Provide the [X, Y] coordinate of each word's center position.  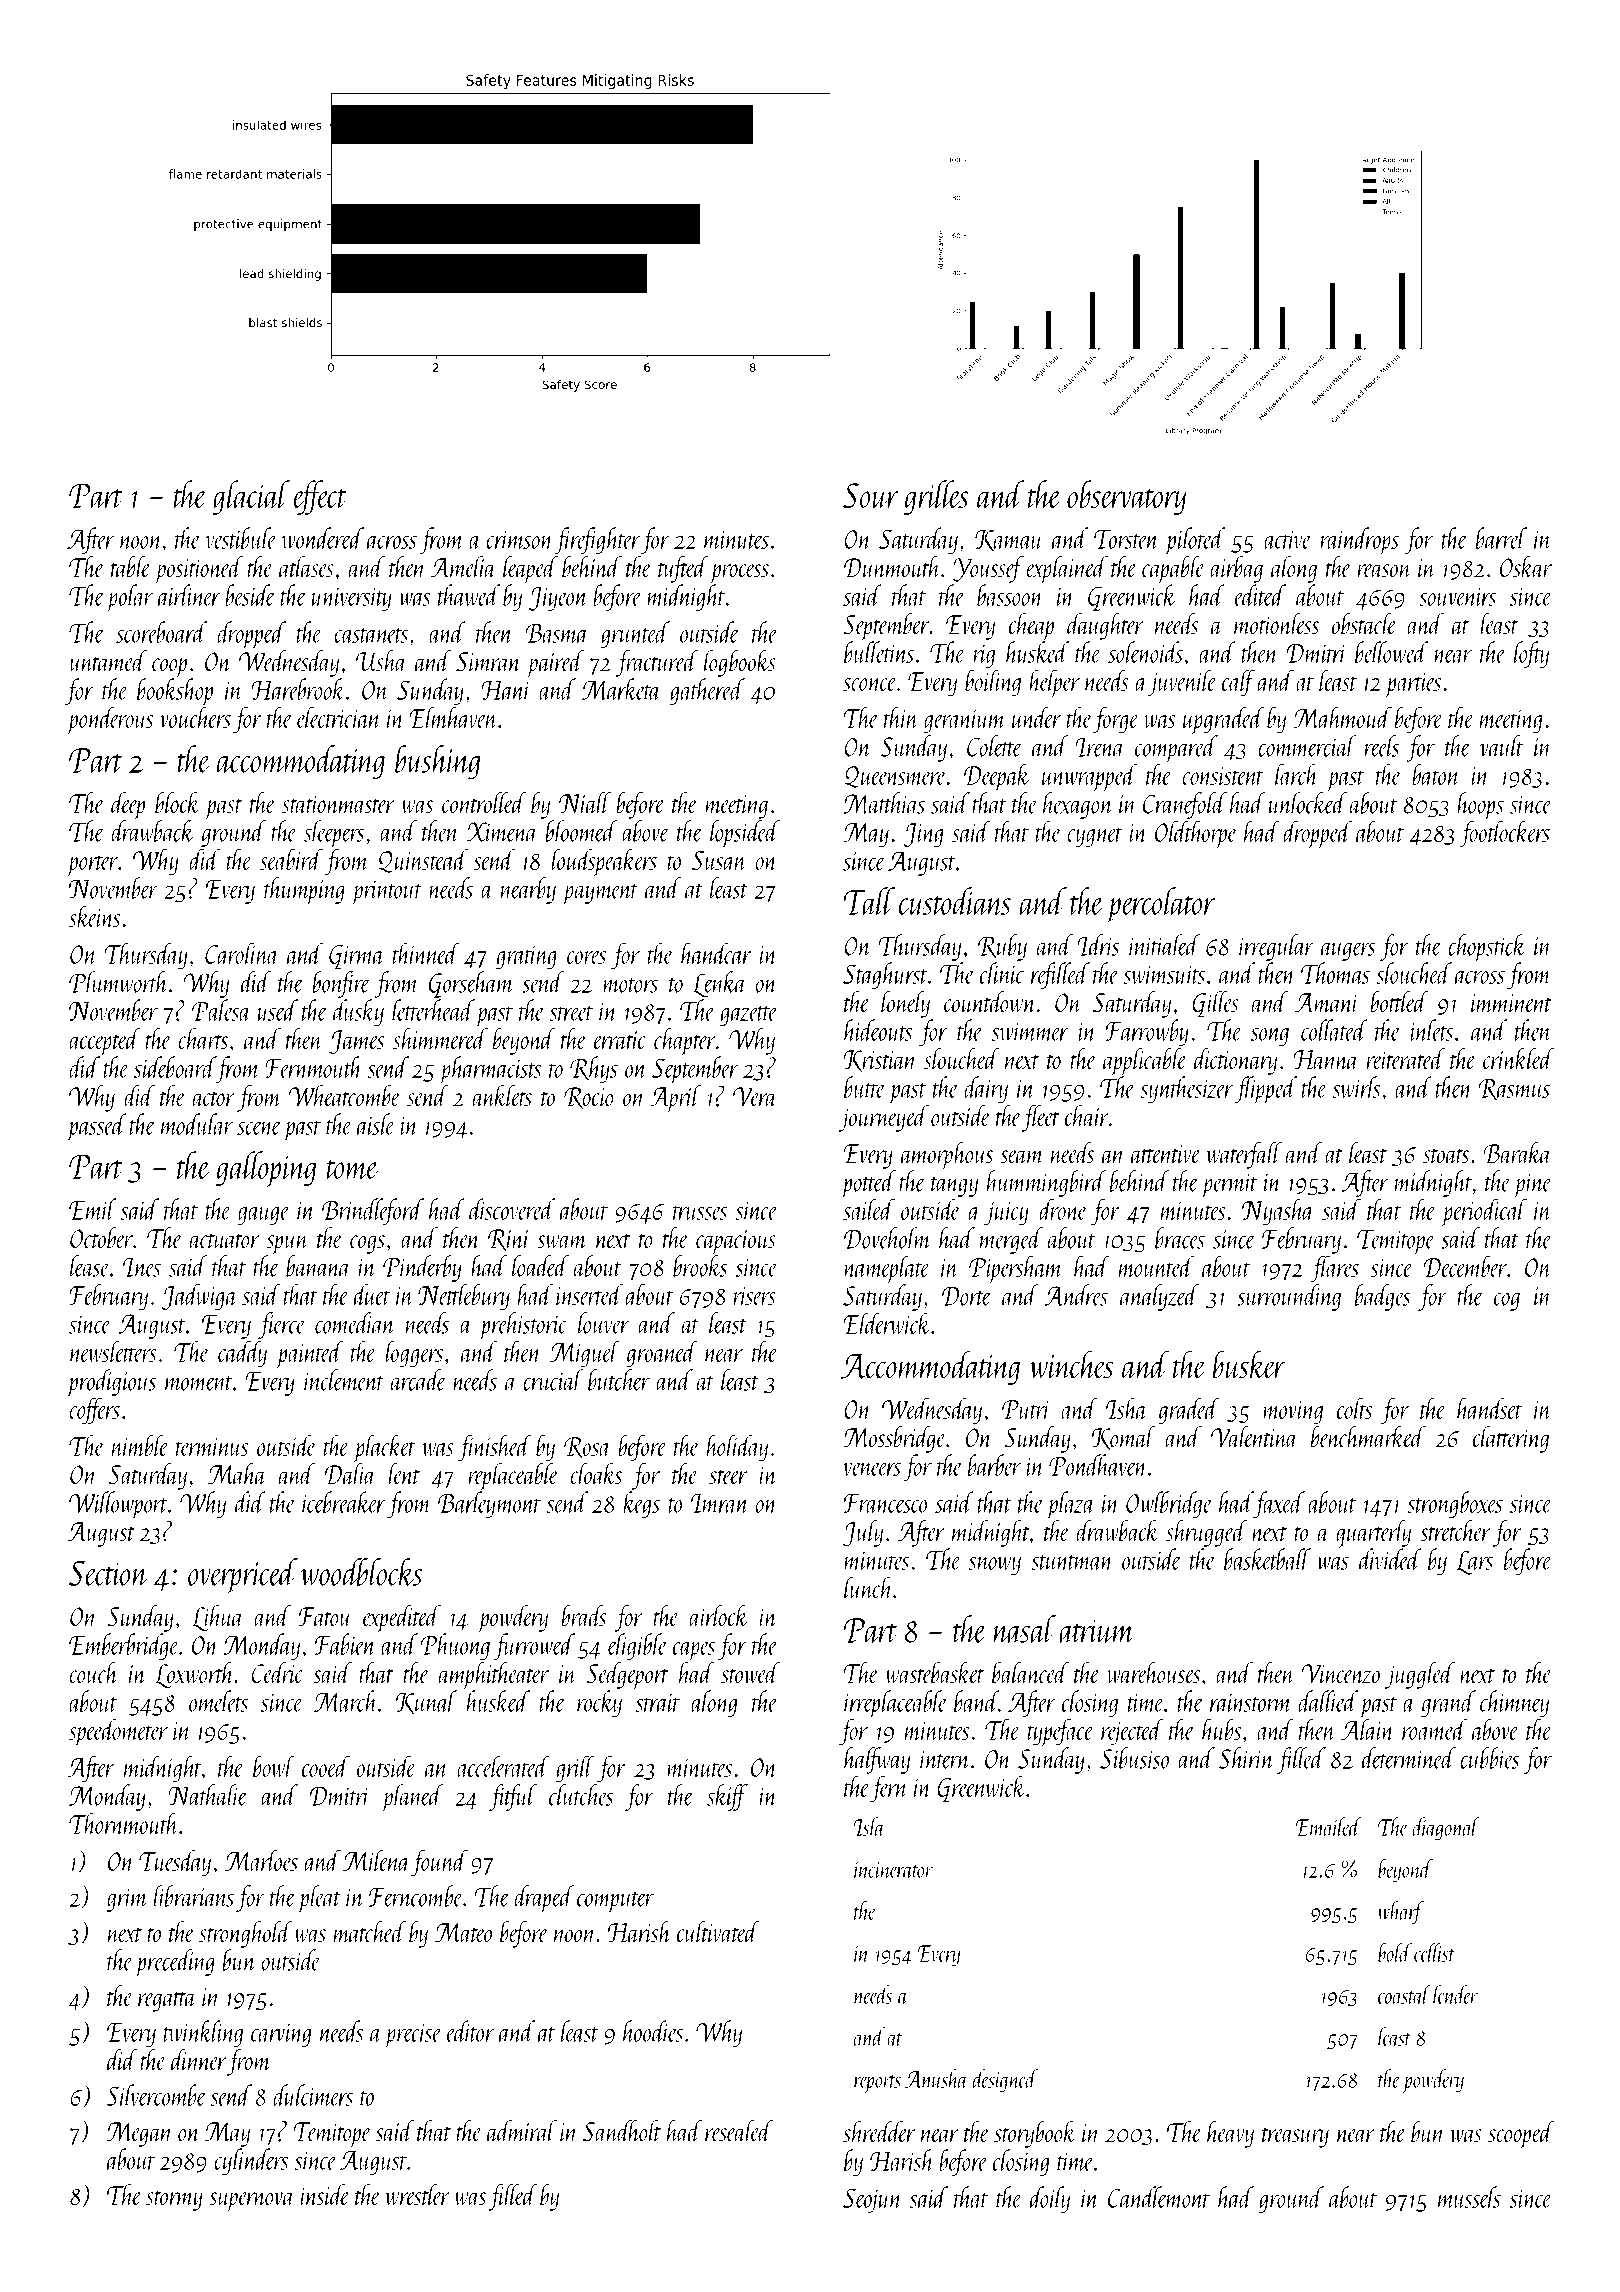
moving [1293, 1413]
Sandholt [622, 2131]
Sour [870, 495]
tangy [954, 1187]
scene [259, 1128]
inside [325, 2195]
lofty [1532, 654]
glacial [251, 497]
